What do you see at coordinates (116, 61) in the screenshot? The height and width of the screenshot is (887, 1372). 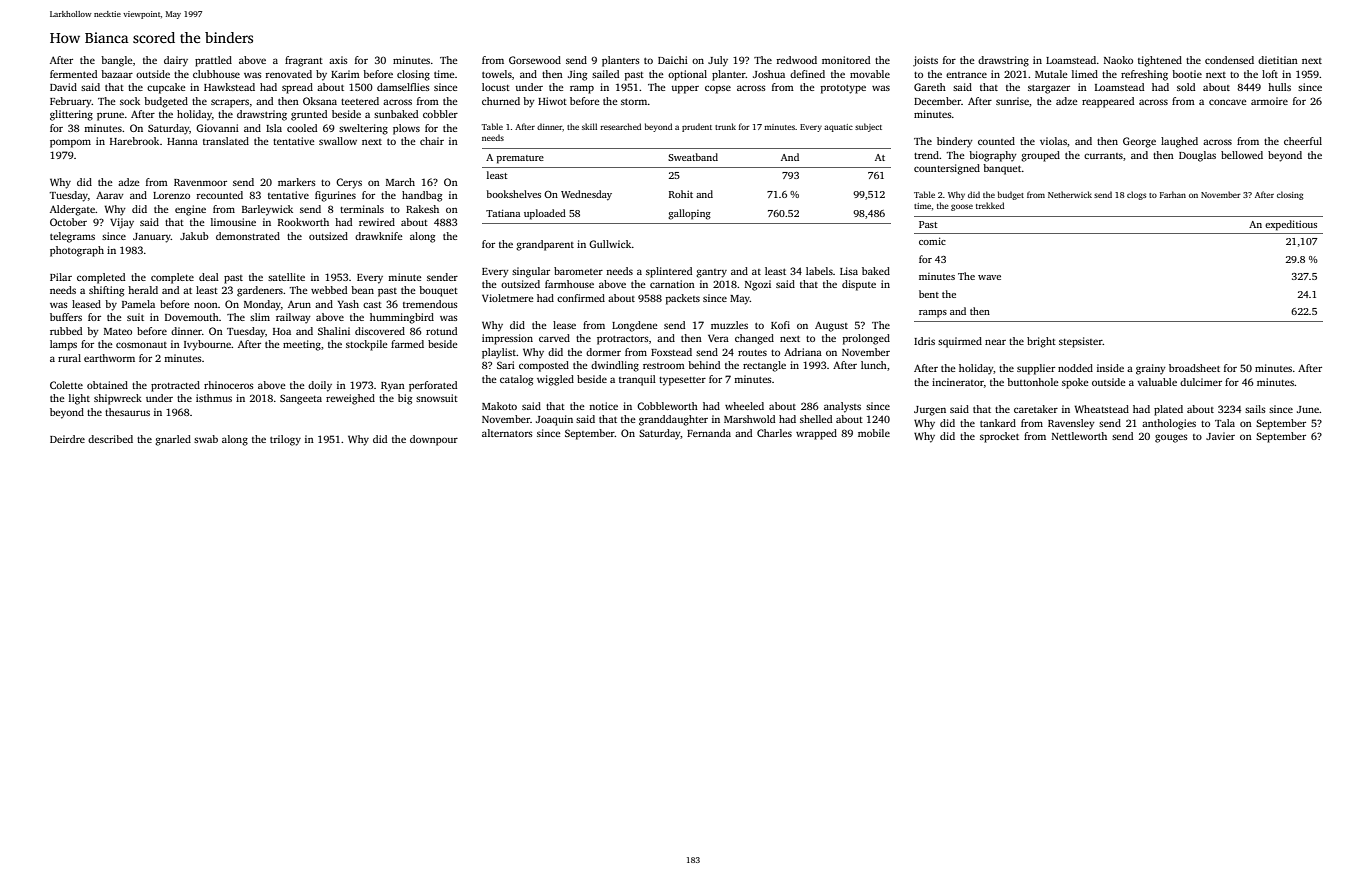 I see `bangle` at bounding box center [116, 61].
